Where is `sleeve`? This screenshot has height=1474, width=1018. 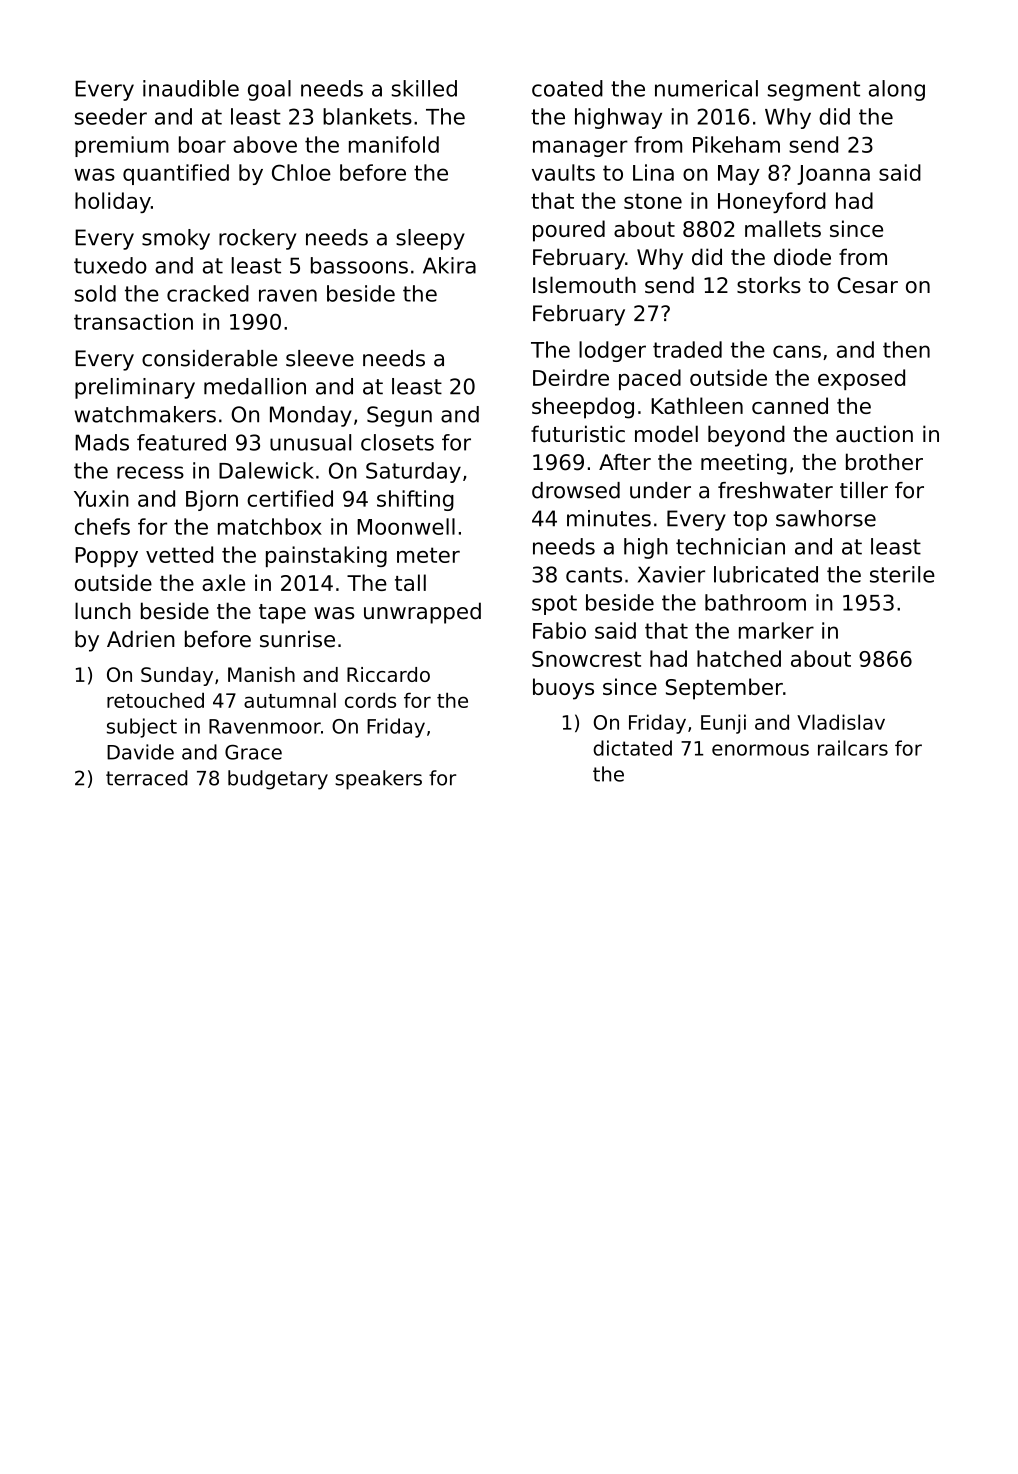 sleeve is located at coordinates (320, 358).
